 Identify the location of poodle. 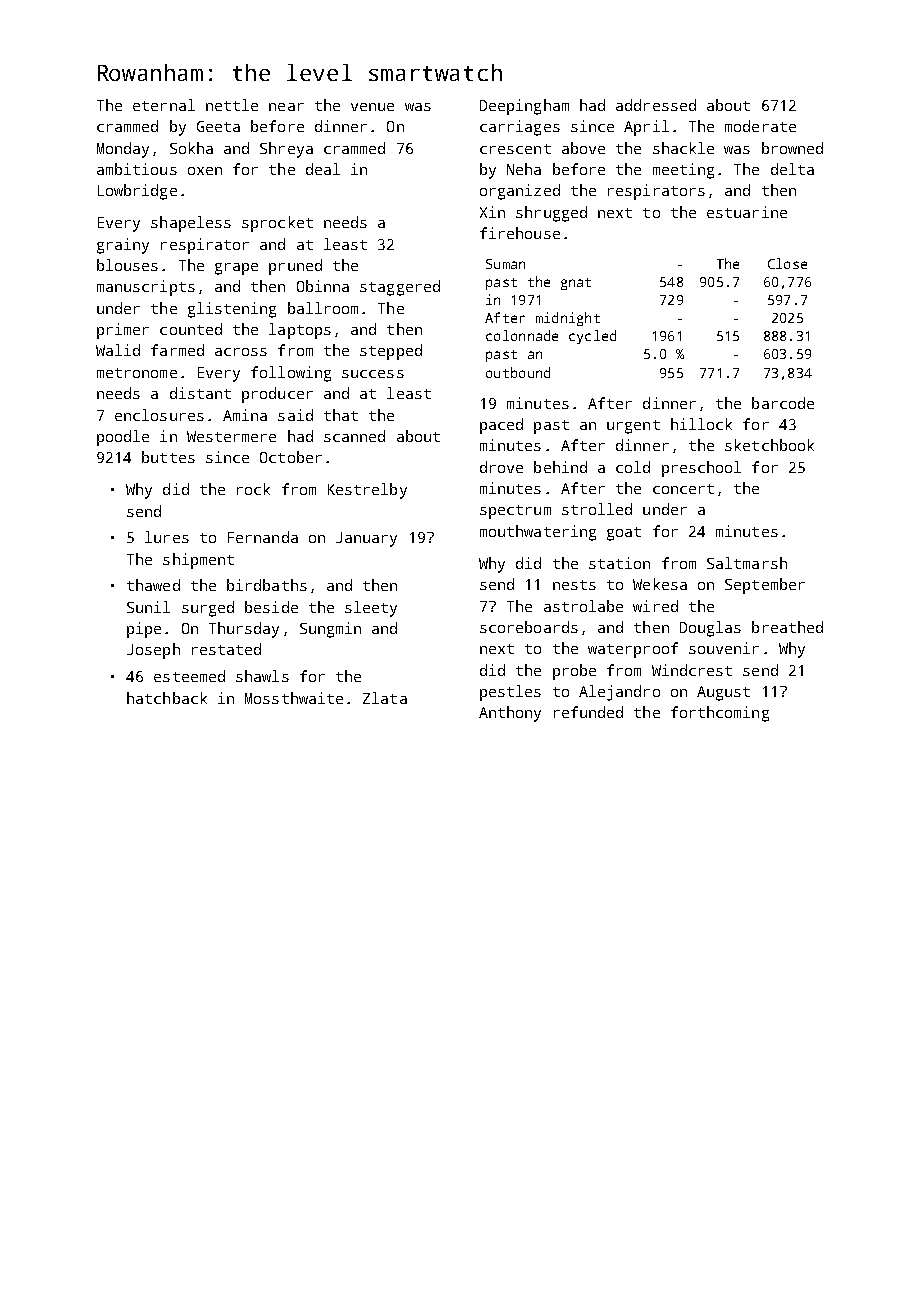
(123, 438).
